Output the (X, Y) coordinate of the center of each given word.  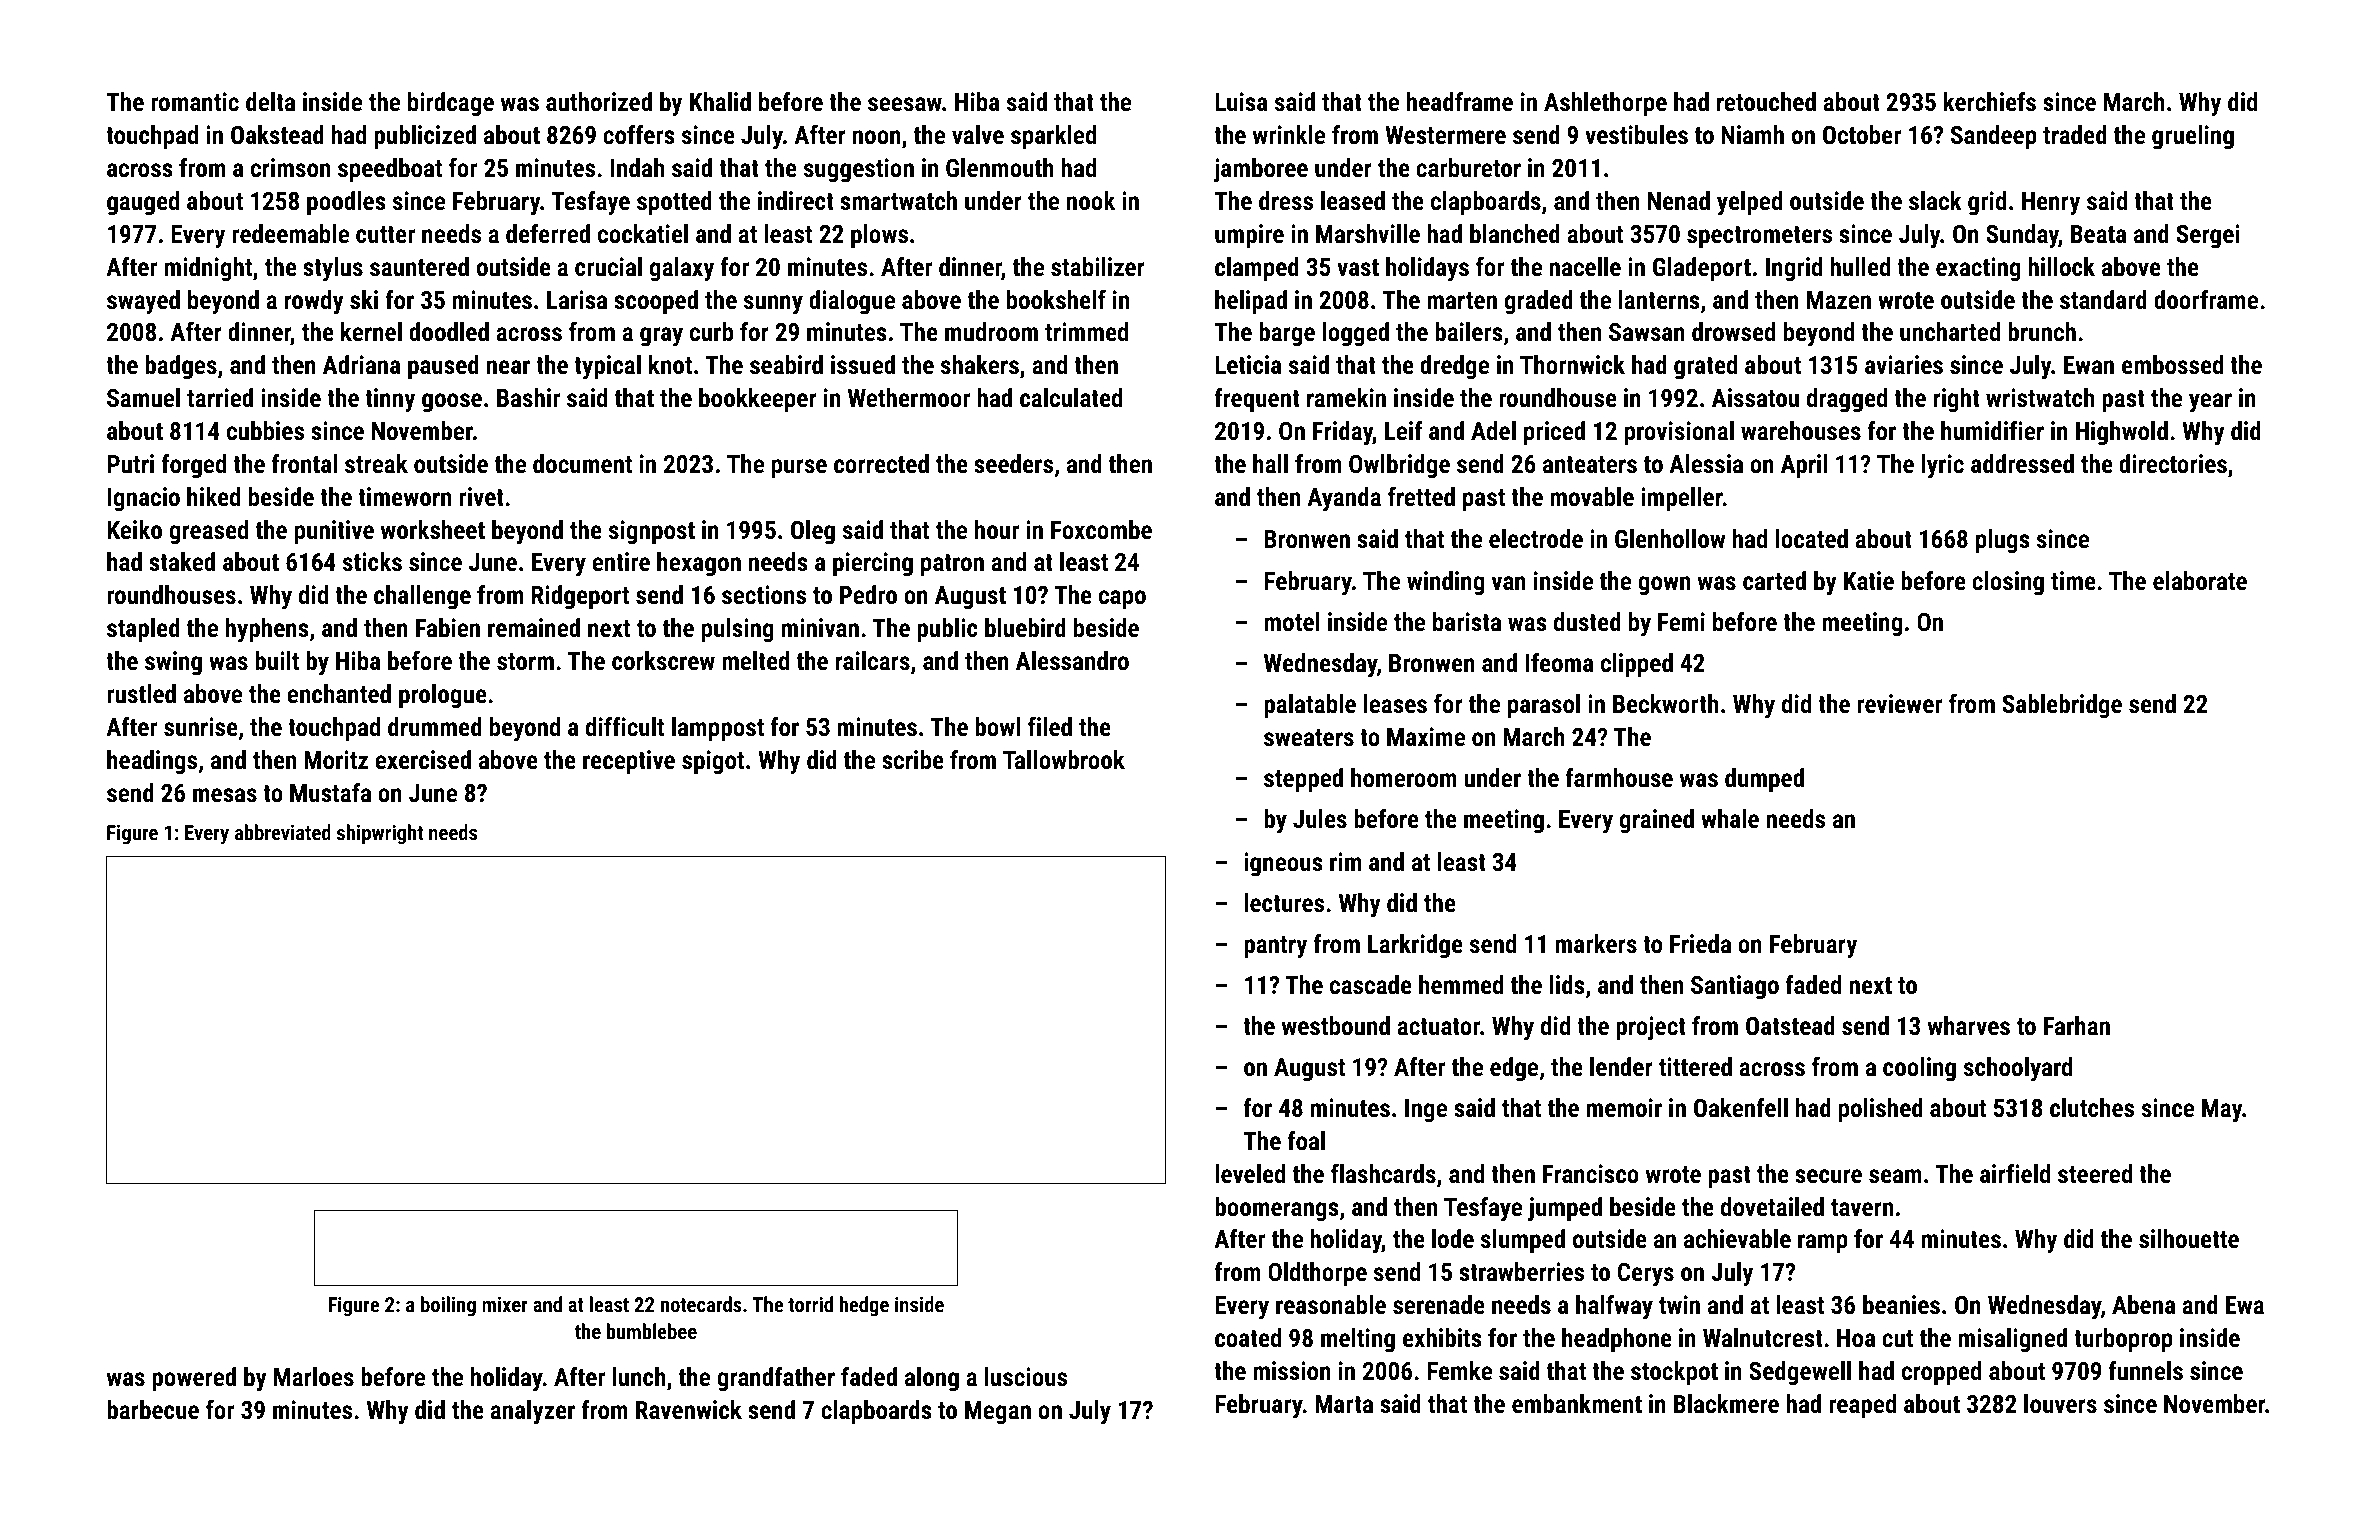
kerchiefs (1990, 101)
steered (2095, 1173)
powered (194, 1379)
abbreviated (283, 832)
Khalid (720, 101)
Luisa (1241, 101)
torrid (810, 1304)
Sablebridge (2062, 706)
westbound (1336, 1025)
